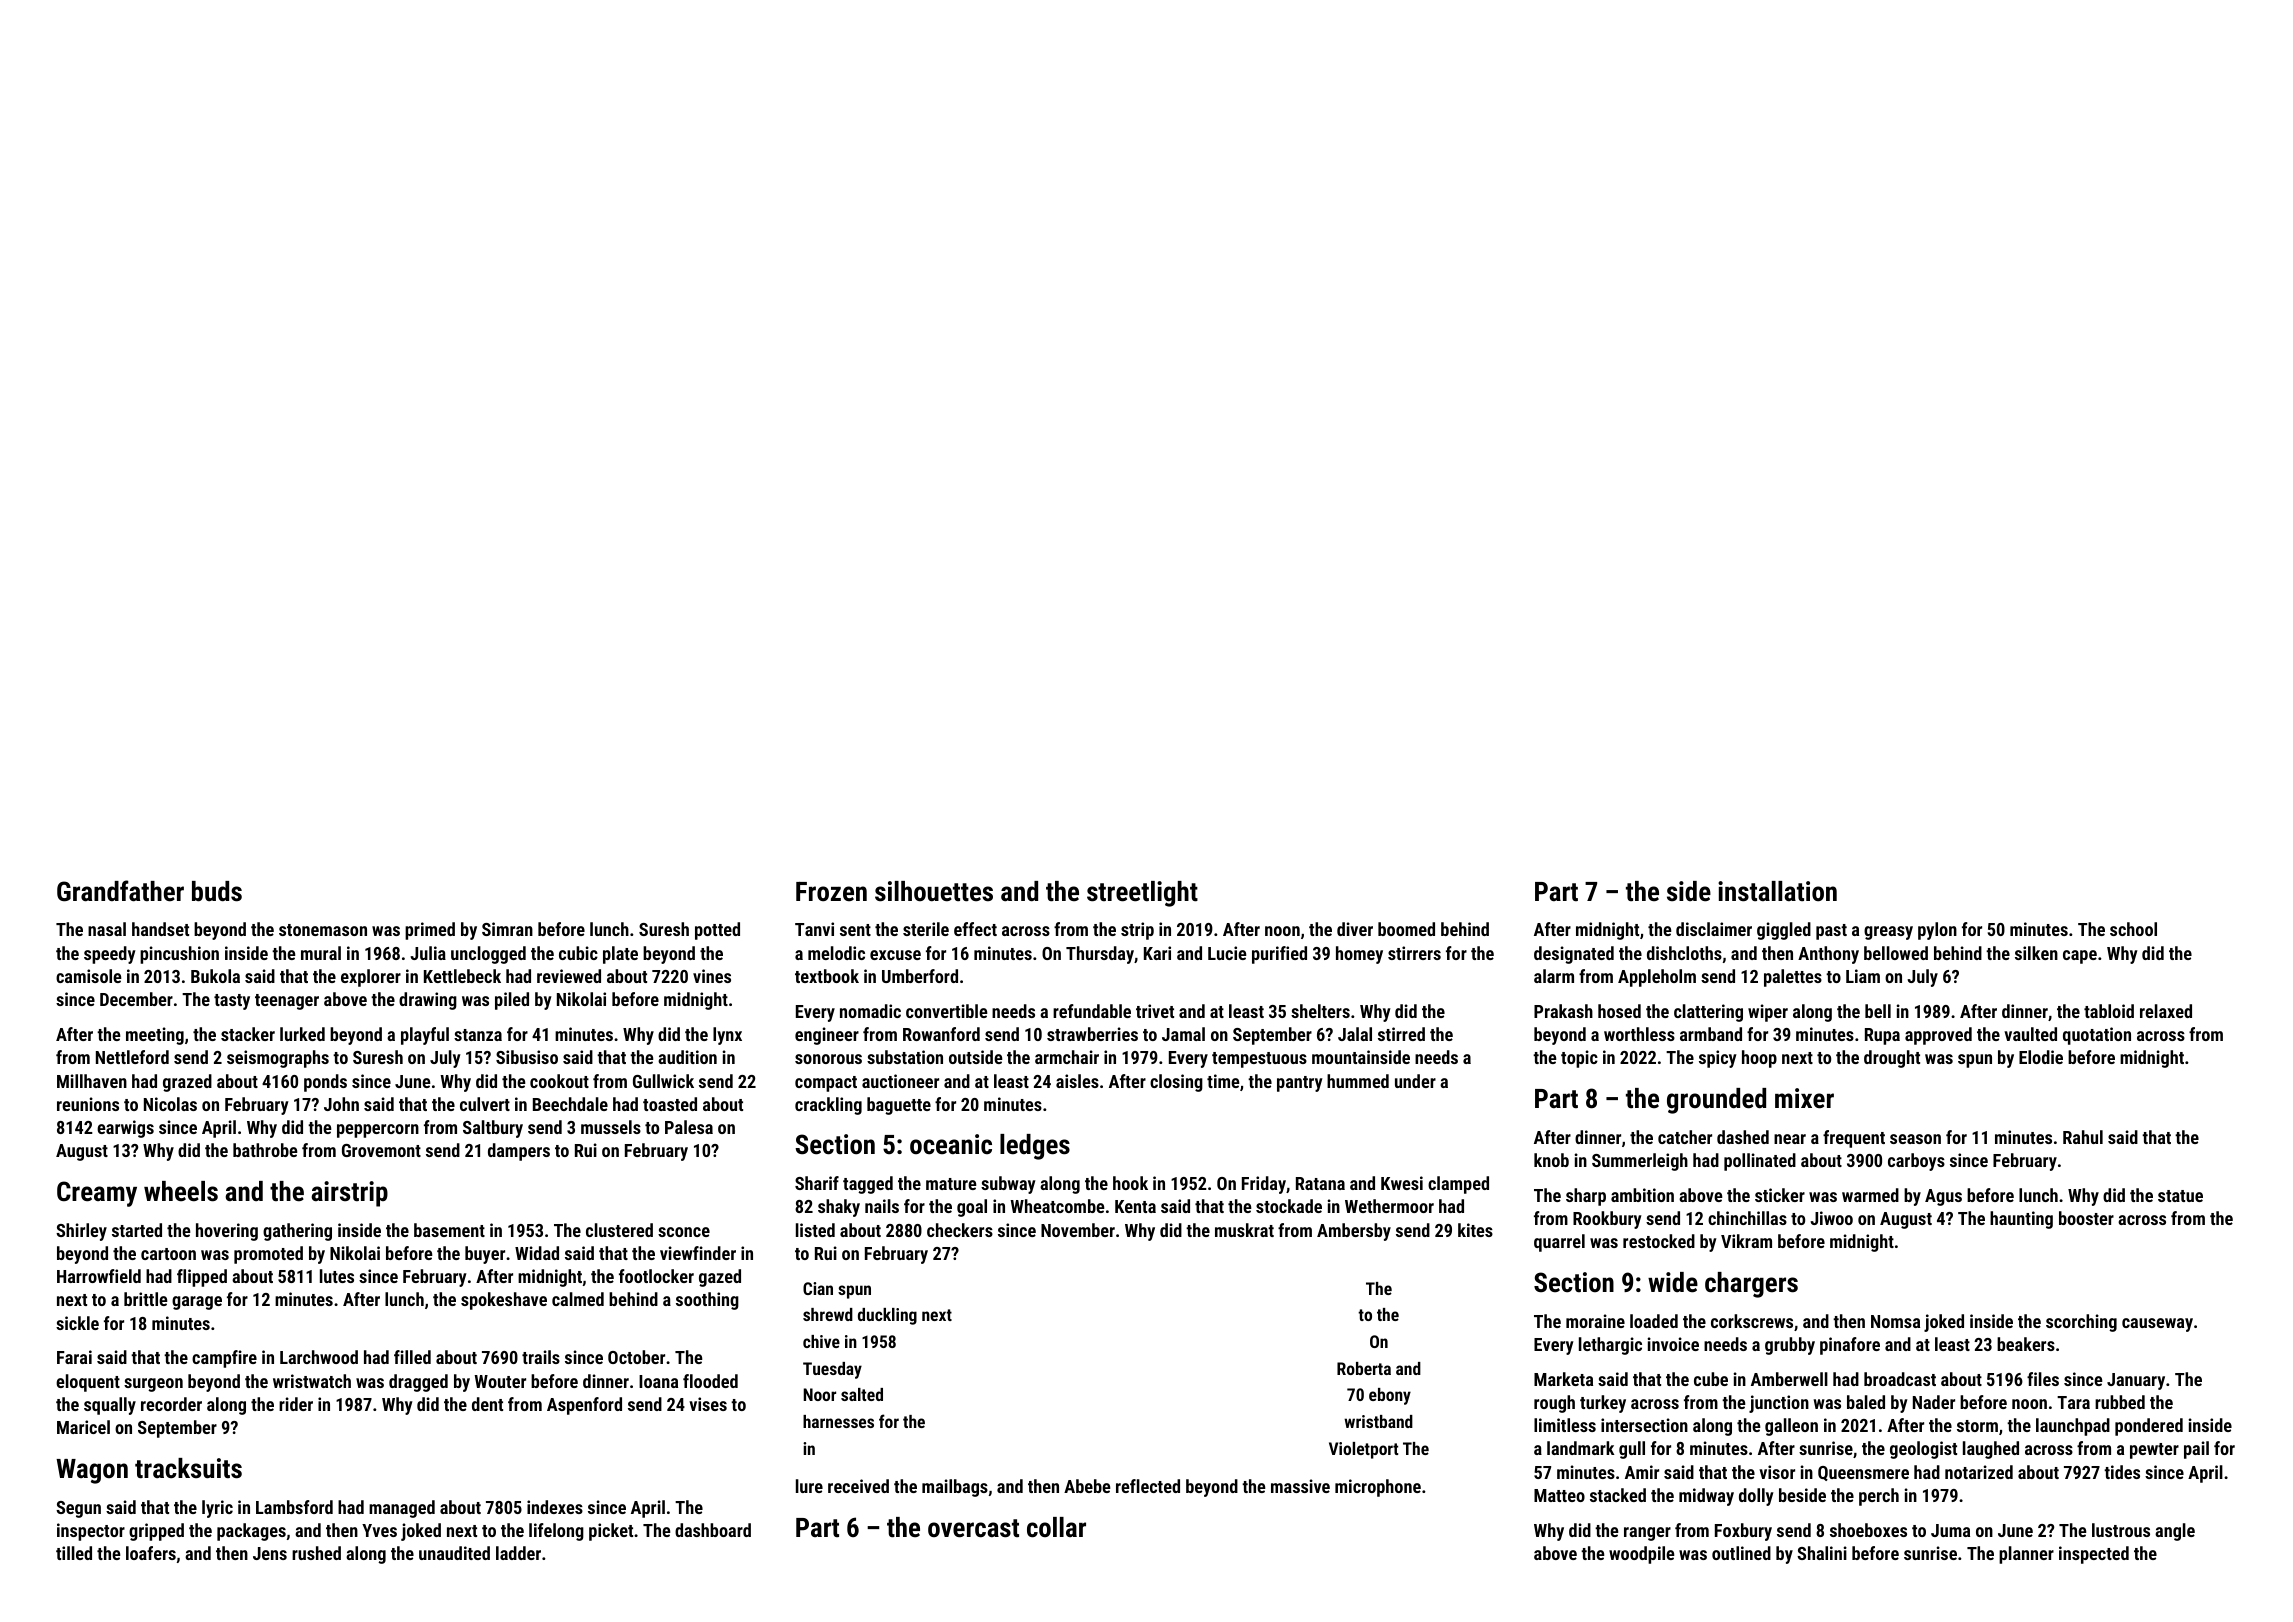  What do you see at coordinates (1777, 891) in the screenshot?
I see `installation` at bounding box center [1777, 891].
